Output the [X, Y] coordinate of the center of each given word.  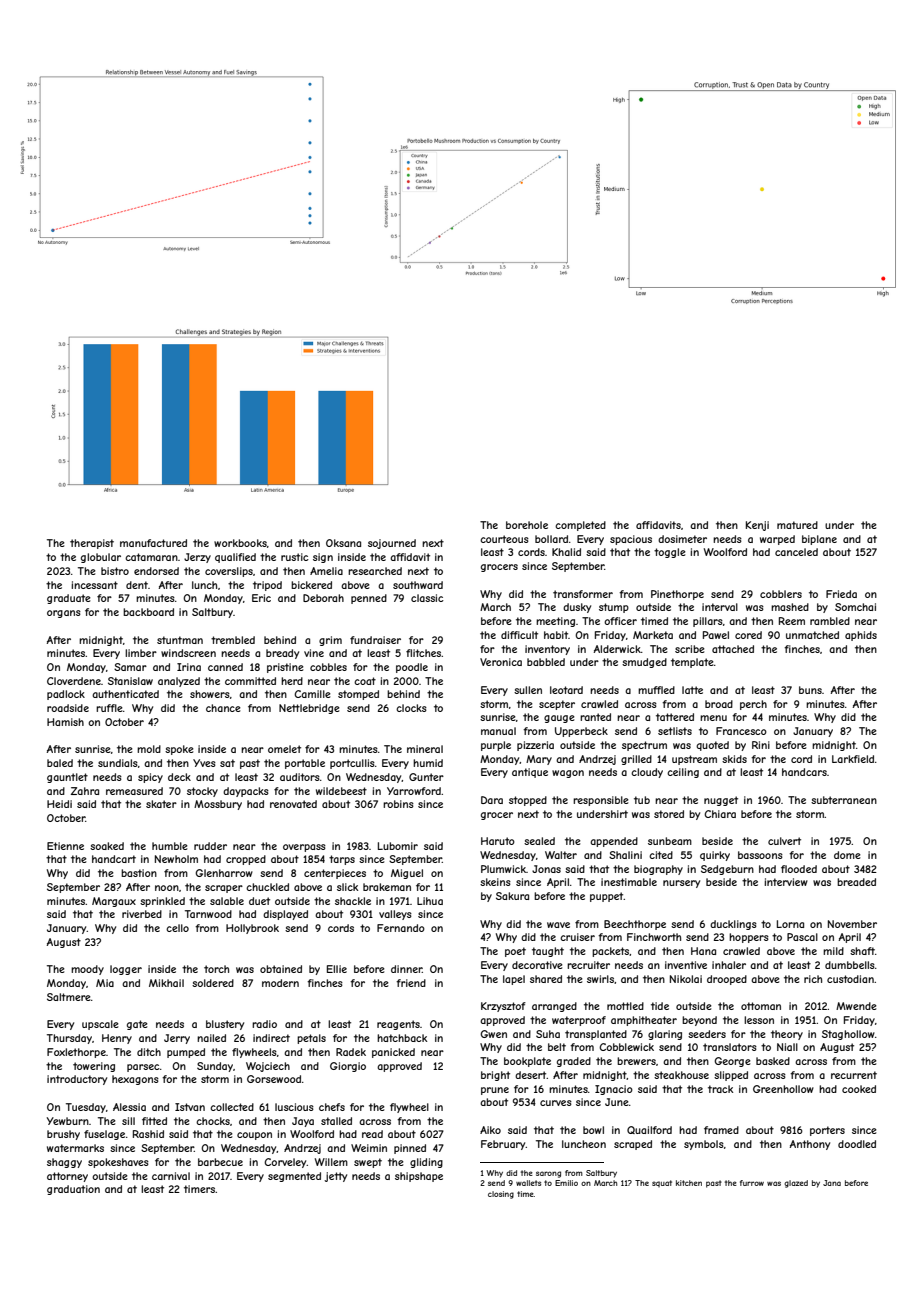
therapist [92, 544]
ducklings [733, 925]
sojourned [392, 544]
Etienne [65, 846]
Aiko [490, 1130]
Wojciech [268, 1067]
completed [580, 526]
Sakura [512, 896]
